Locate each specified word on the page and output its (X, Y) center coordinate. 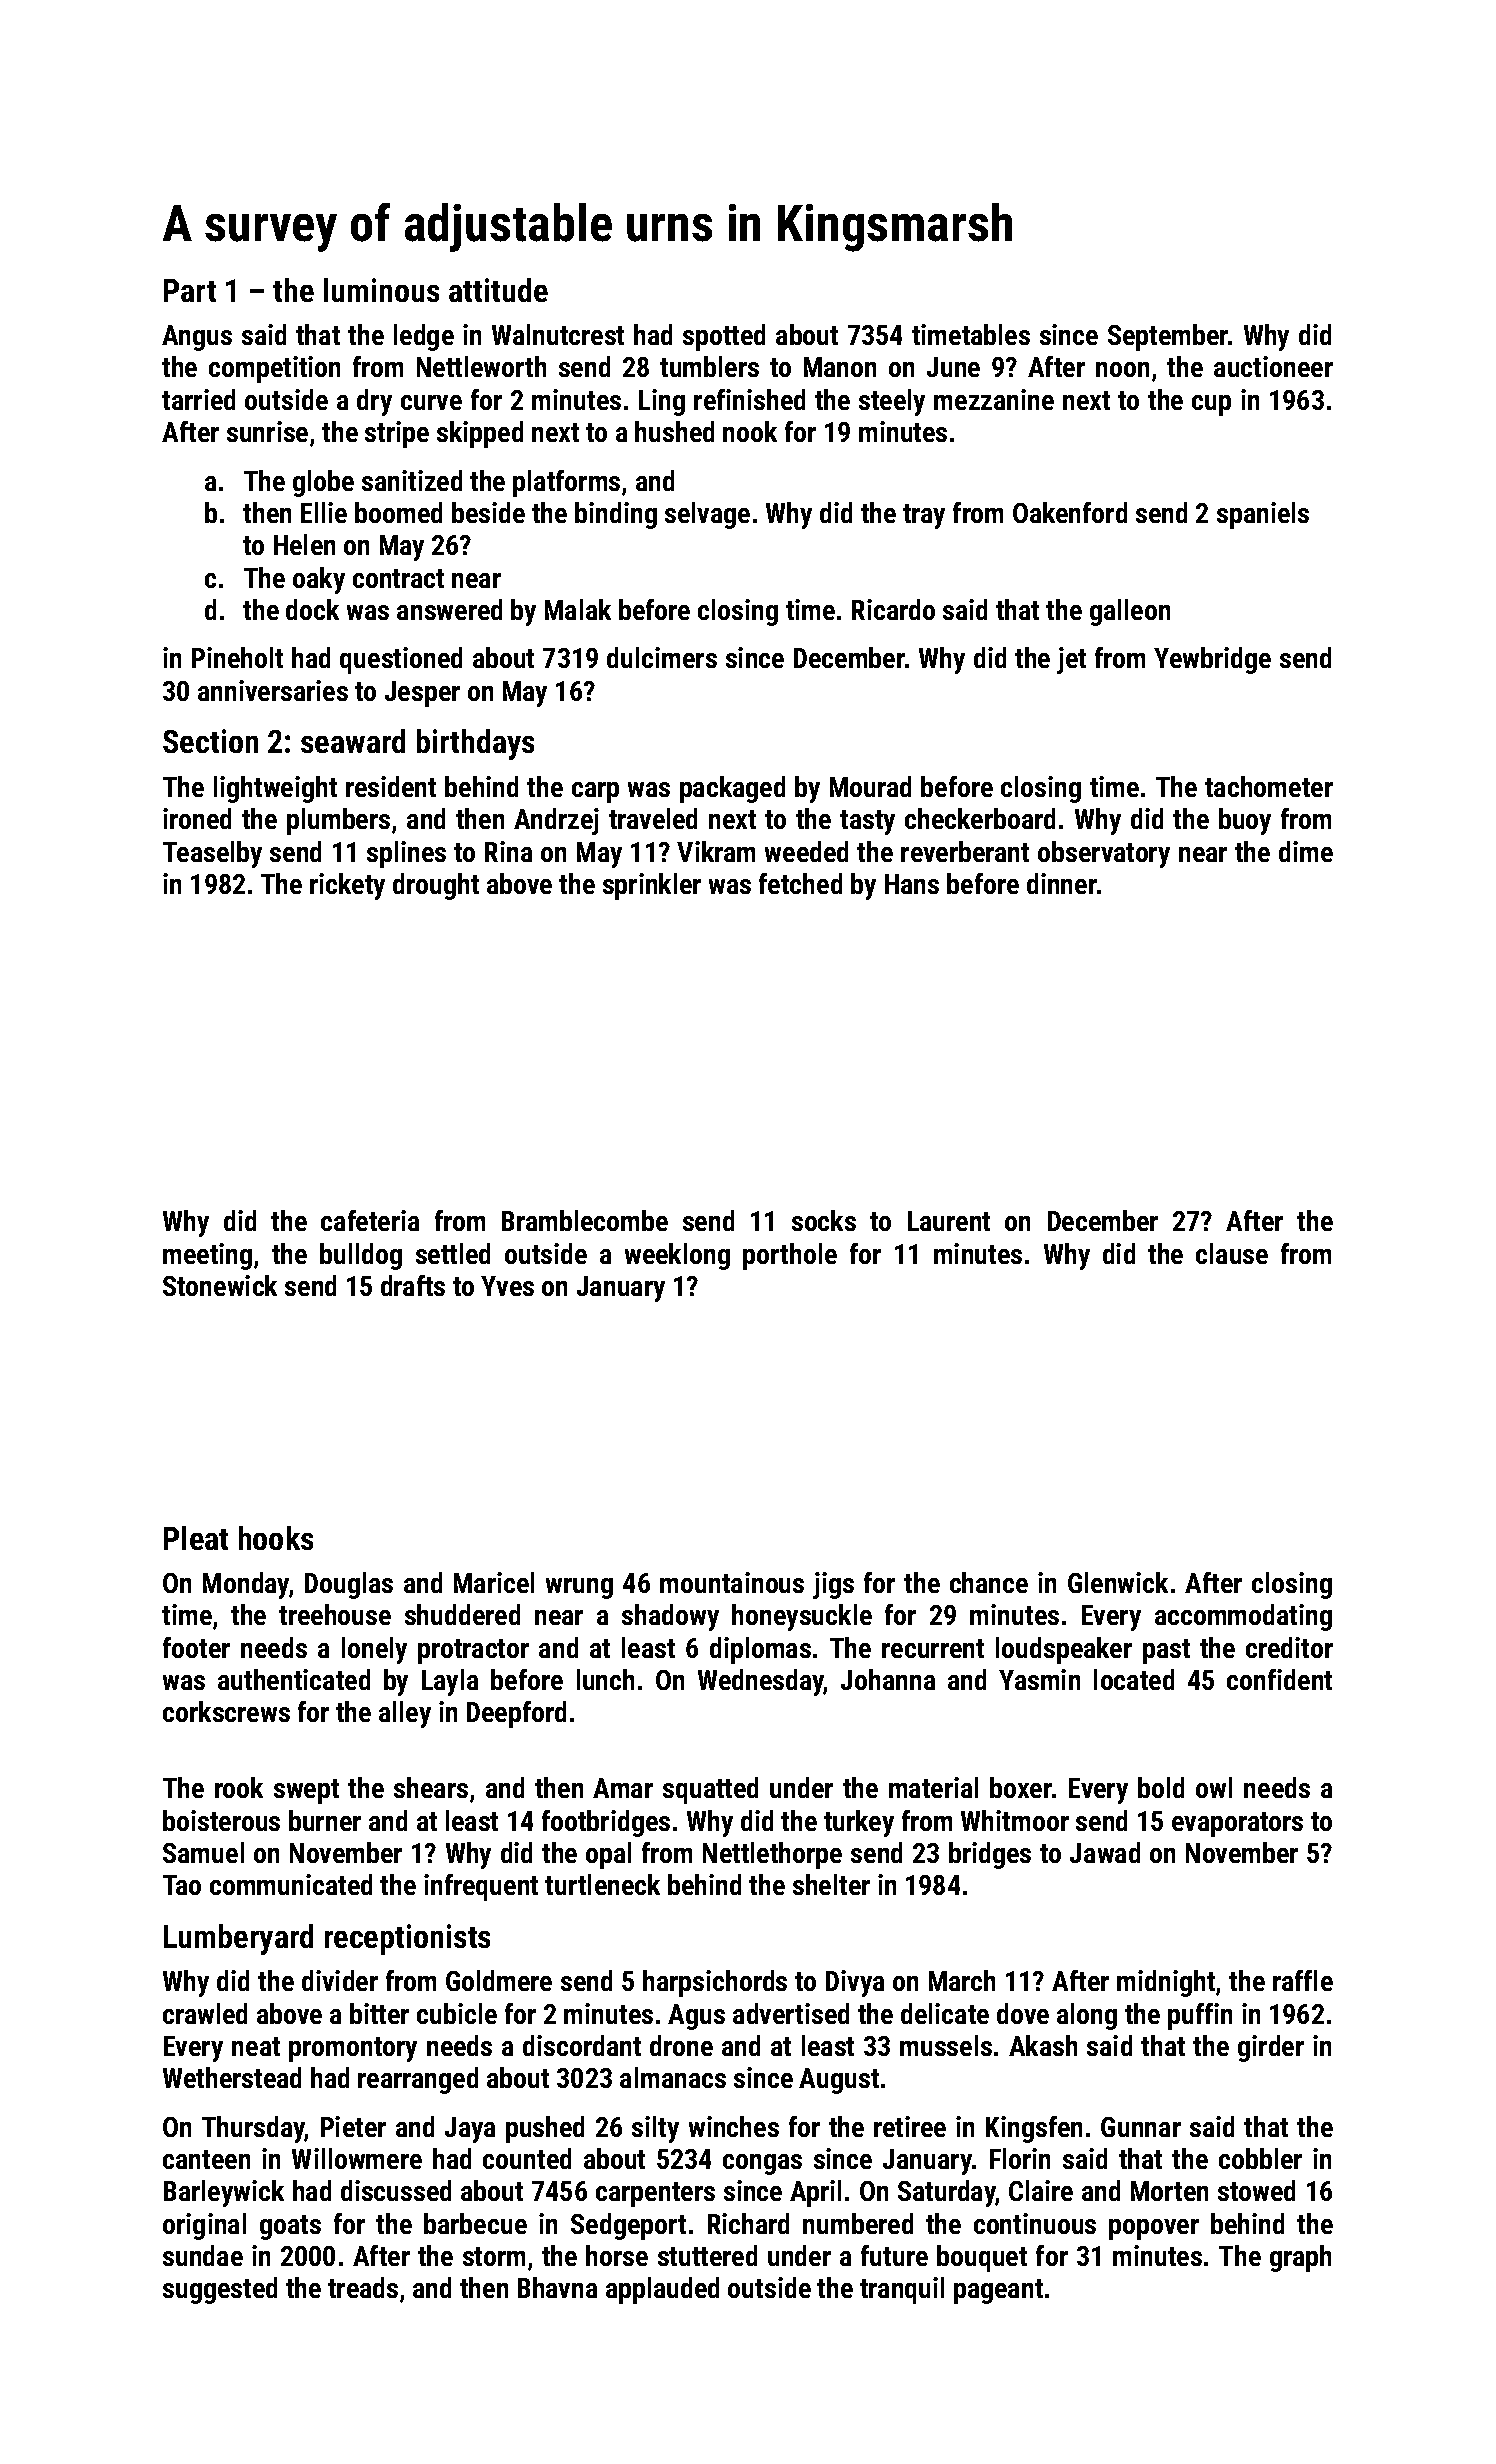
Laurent (949, 1221)
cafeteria (370, 1220)
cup (1211, 405)
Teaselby (212, 854)
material (933, 1787)
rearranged (418, 2080)
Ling (662, 402)
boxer (1021, 1787)
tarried (198, 399)
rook (239, 1787)
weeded (806, 851)
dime (1306, 851)
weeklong (677, 1256)
